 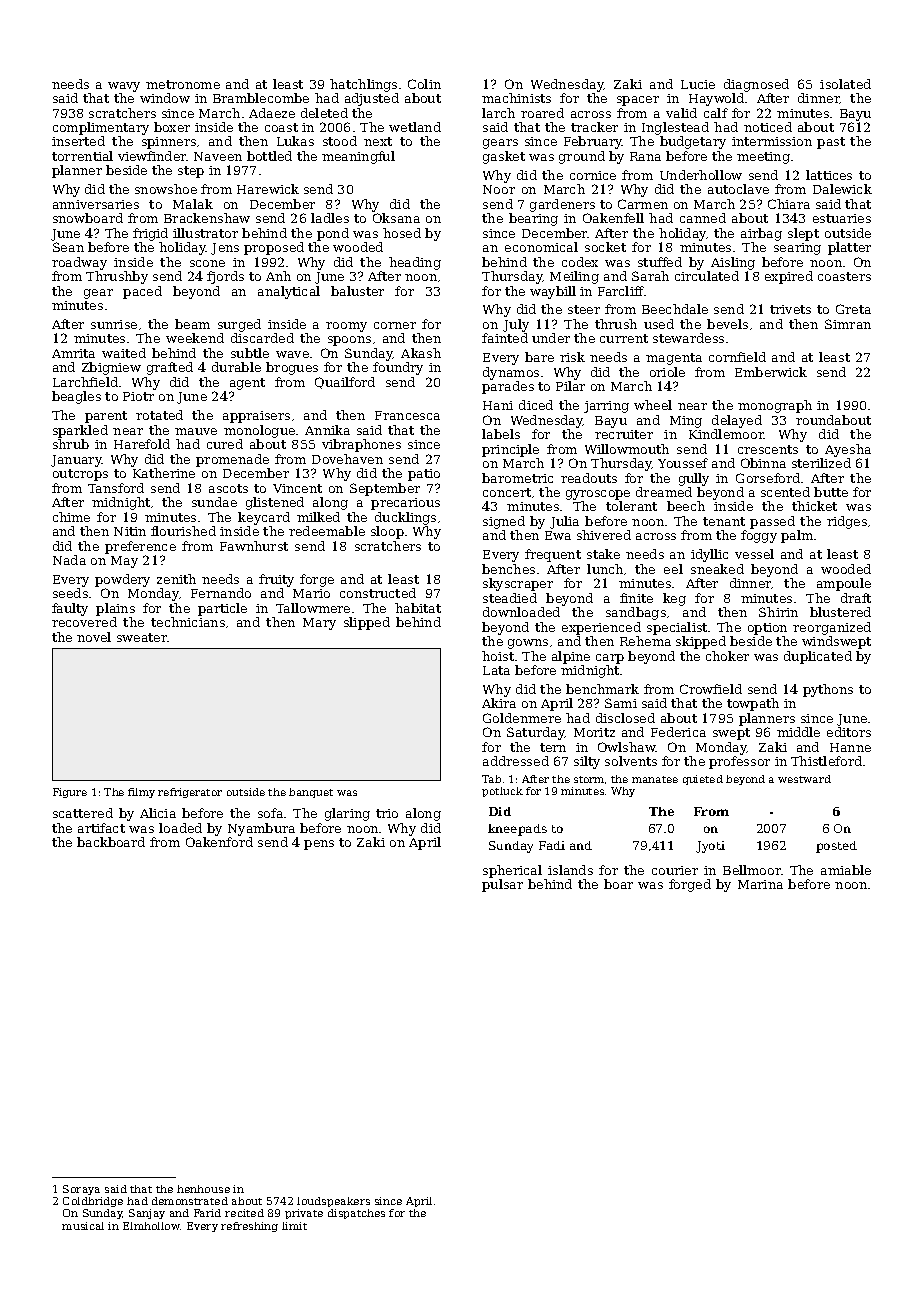 I want to click on wavy, so click(x=124, y=87).
